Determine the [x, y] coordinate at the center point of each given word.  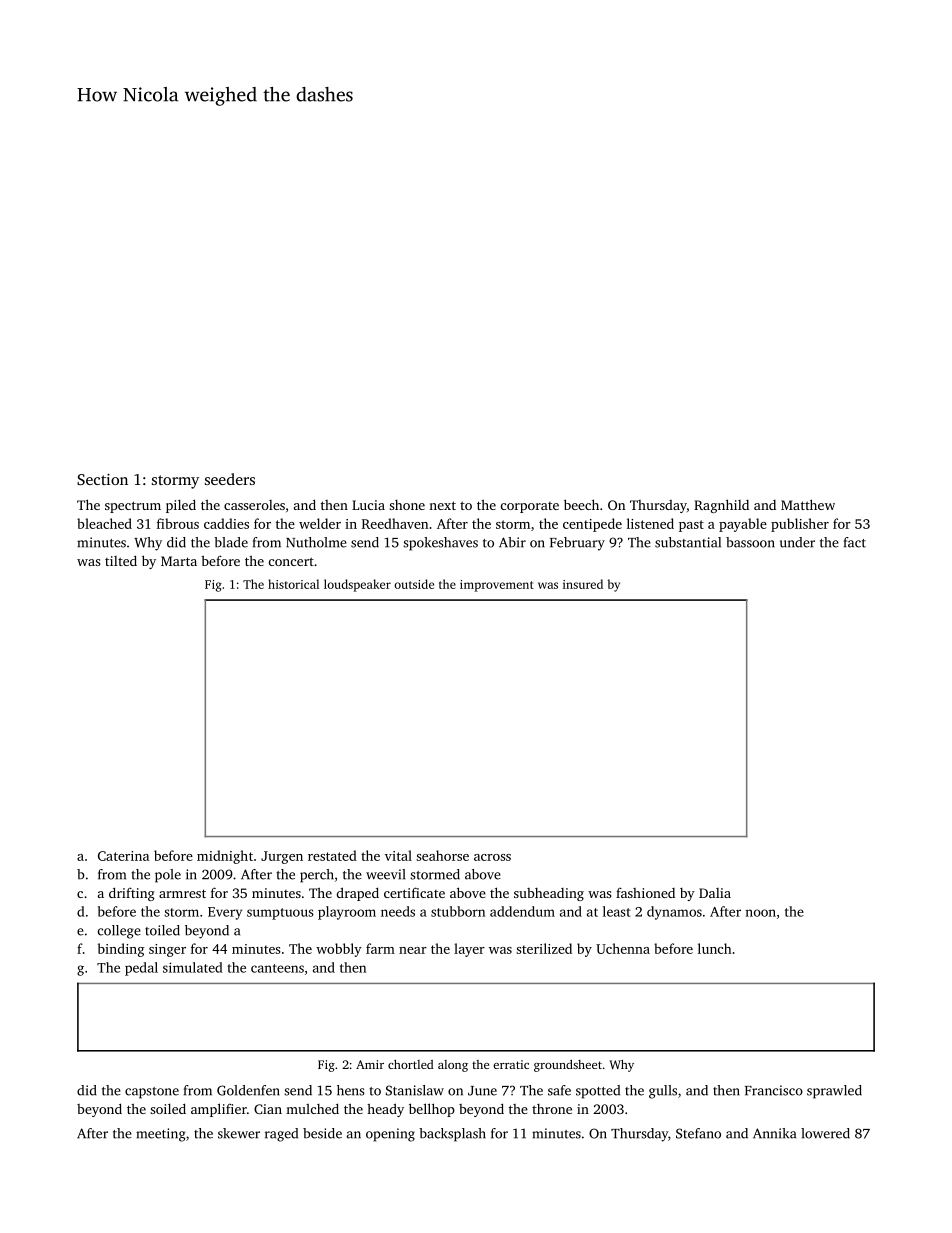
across [492, 857]
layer [469, 950]
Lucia [368, 505]
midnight [225, 857]
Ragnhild [721, 506]
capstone [152, 1093]
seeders [230, 479]
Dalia [715, 893]
